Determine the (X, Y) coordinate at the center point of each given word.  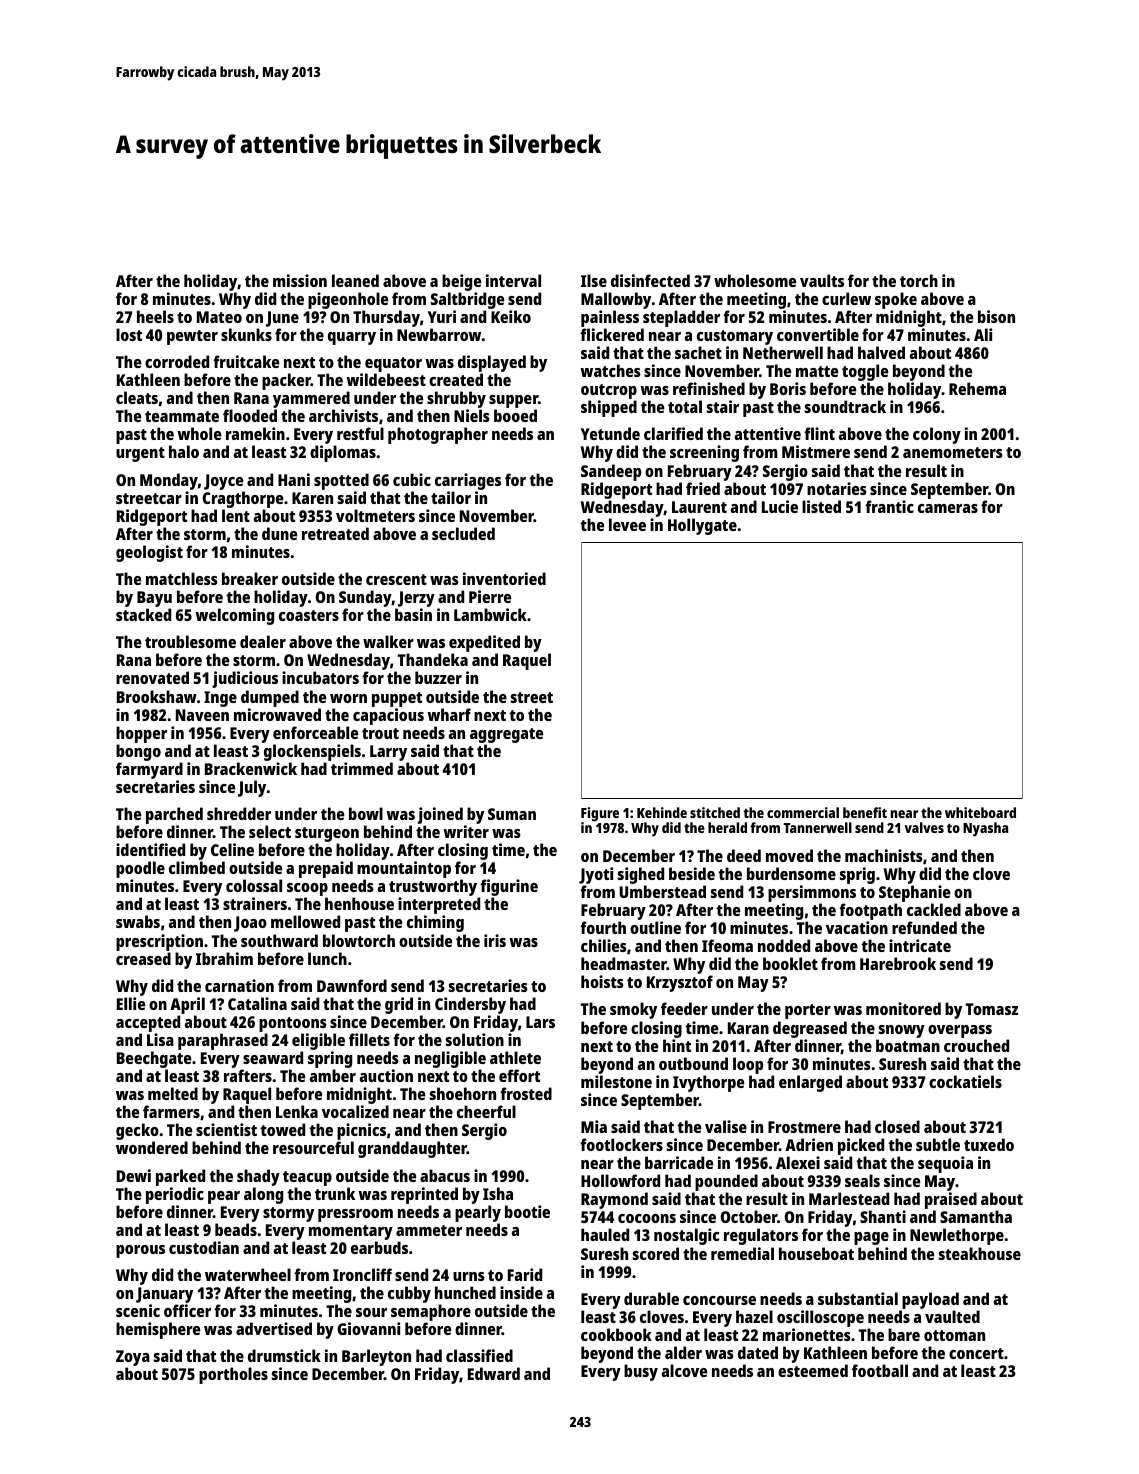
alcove (685, 1370)
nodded (784, 945)
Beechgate (154, 1059)
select (270, 831)
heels (155, 316)
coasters (309, 615)
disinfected (650, 280)
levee (627, 524)
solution (475, 1039)
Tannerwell (818, 827)
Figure (600, 814)
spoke (896, 300)
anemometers (953, 452)
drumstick (284, 1355)
